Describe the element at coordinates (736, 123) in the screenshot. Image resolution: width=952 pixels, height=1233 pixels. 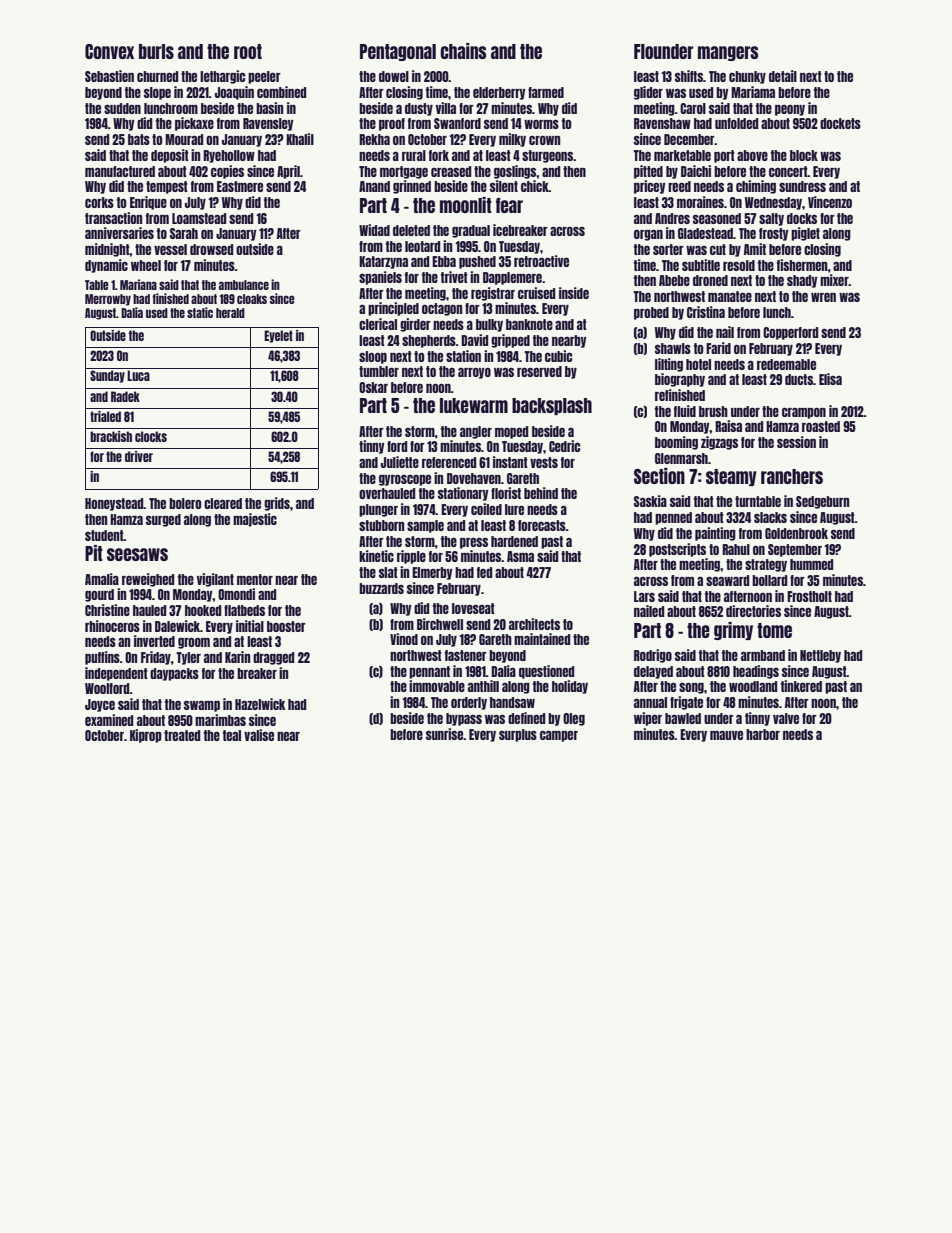
I see `unfolded` at that location.
